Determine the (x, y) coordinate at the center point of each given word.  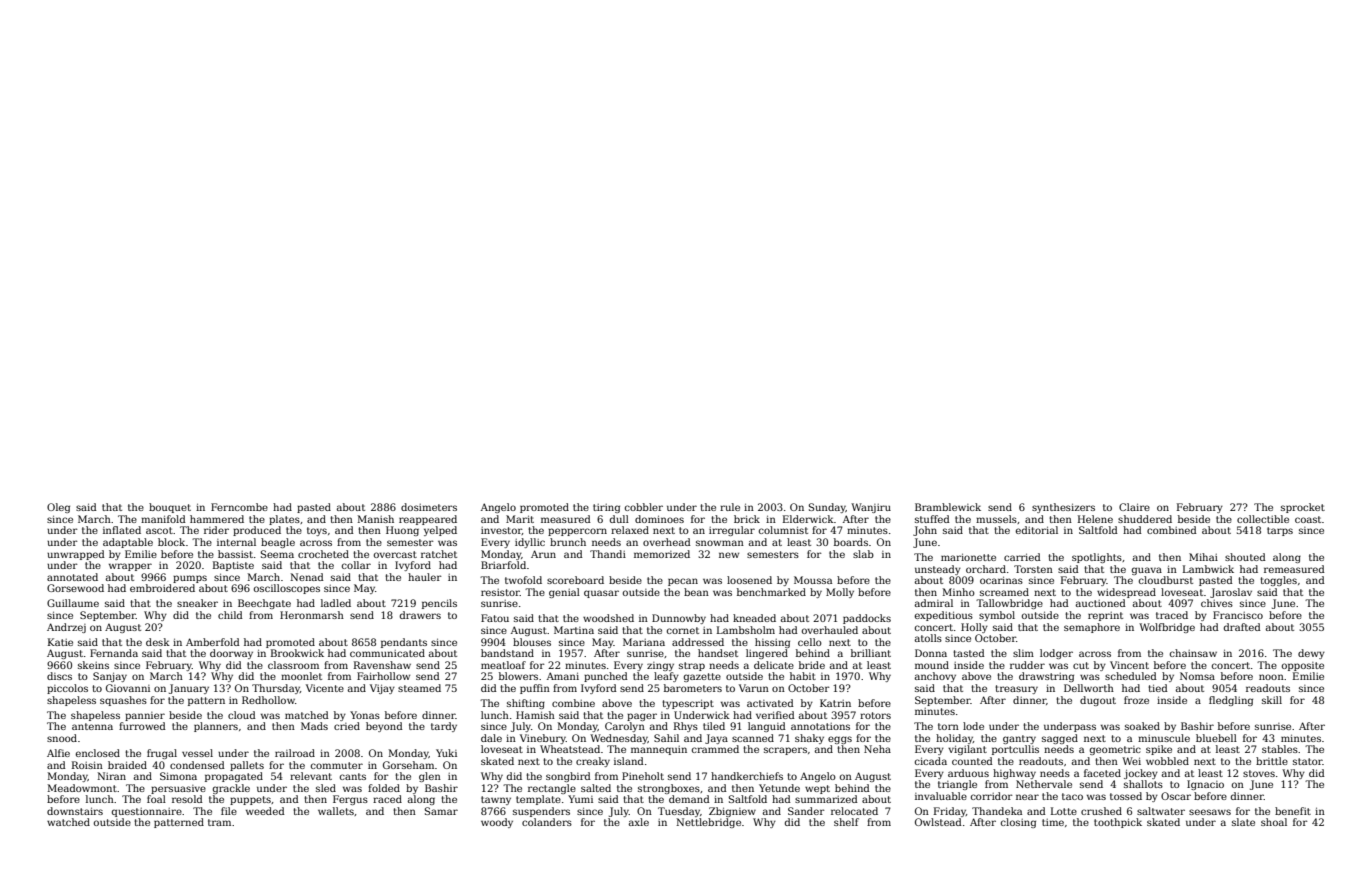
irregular (732, 531)
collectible (1263, 519)
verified (775, 715)
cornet (683, 630)
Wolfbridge (1167, 628)
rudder (1027, 665)
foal (156, 799)
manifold (163, 519)
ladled (336, 603)
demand (689, 799)
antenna (92, 726)
